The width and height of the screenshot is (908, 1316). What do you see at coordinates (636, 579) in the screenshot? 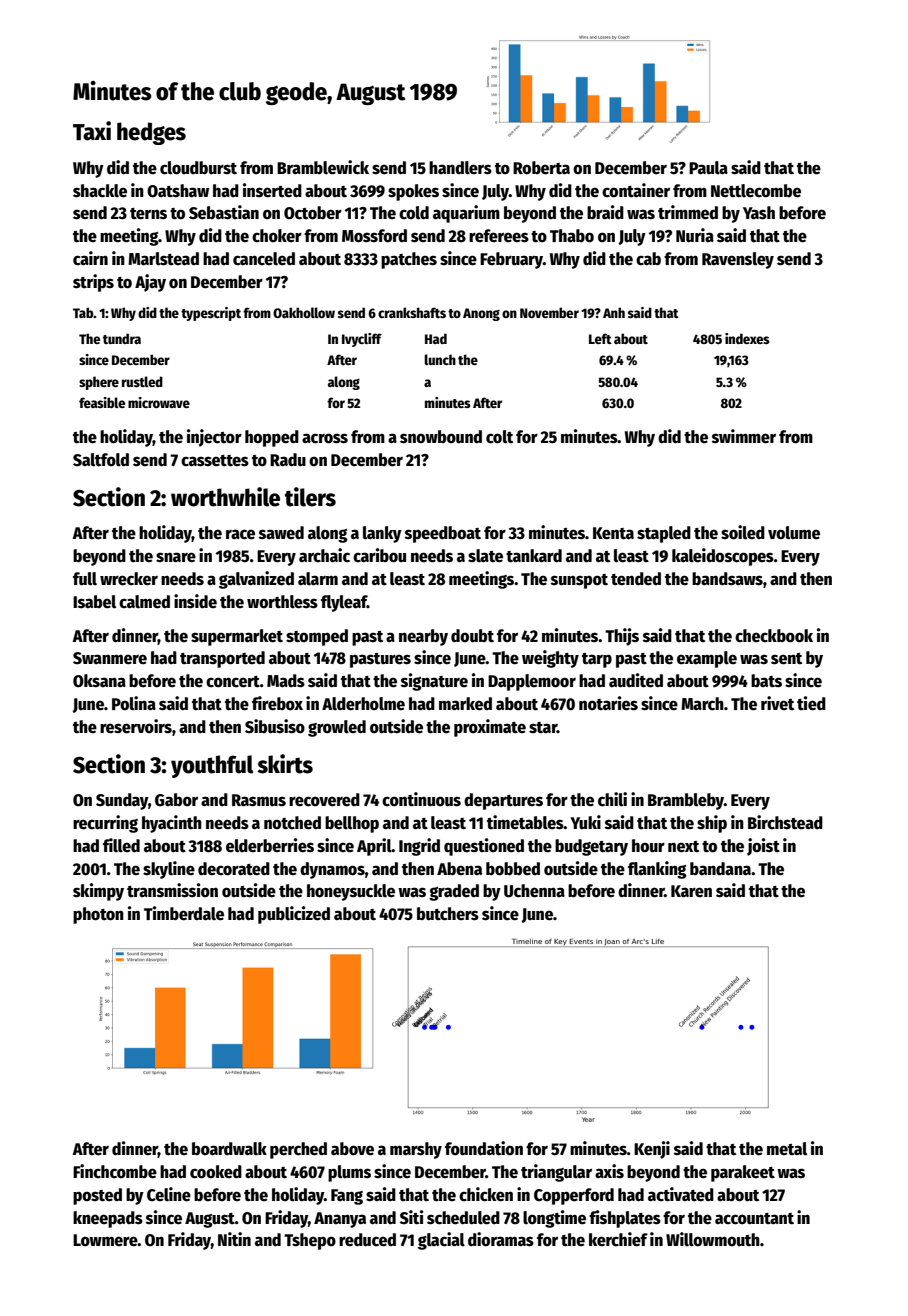
I see `tended` at bounding box center [636, 579].
